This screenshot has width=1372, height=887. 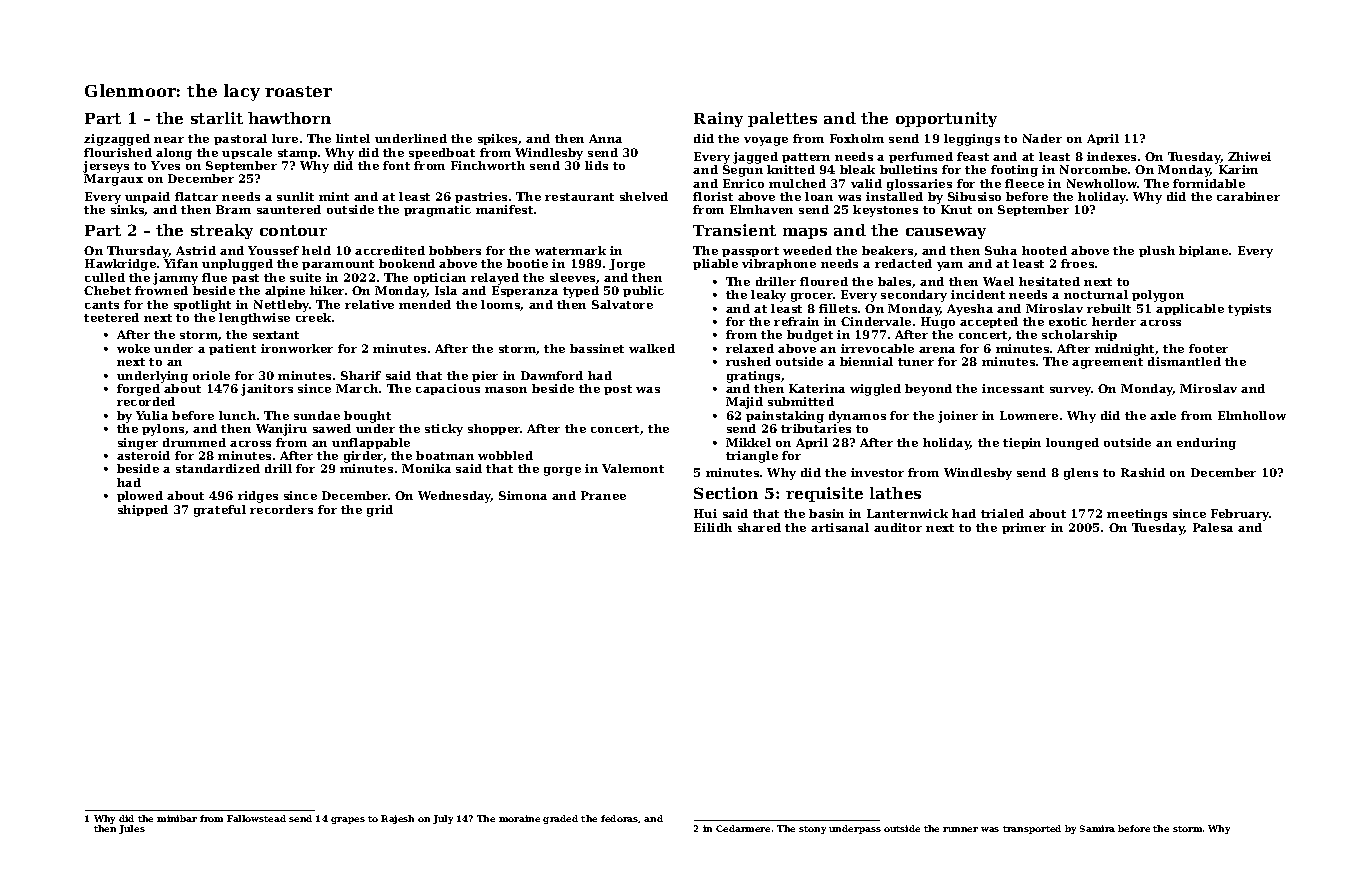 I want to click on triangle, so click(x=752, y=457).
